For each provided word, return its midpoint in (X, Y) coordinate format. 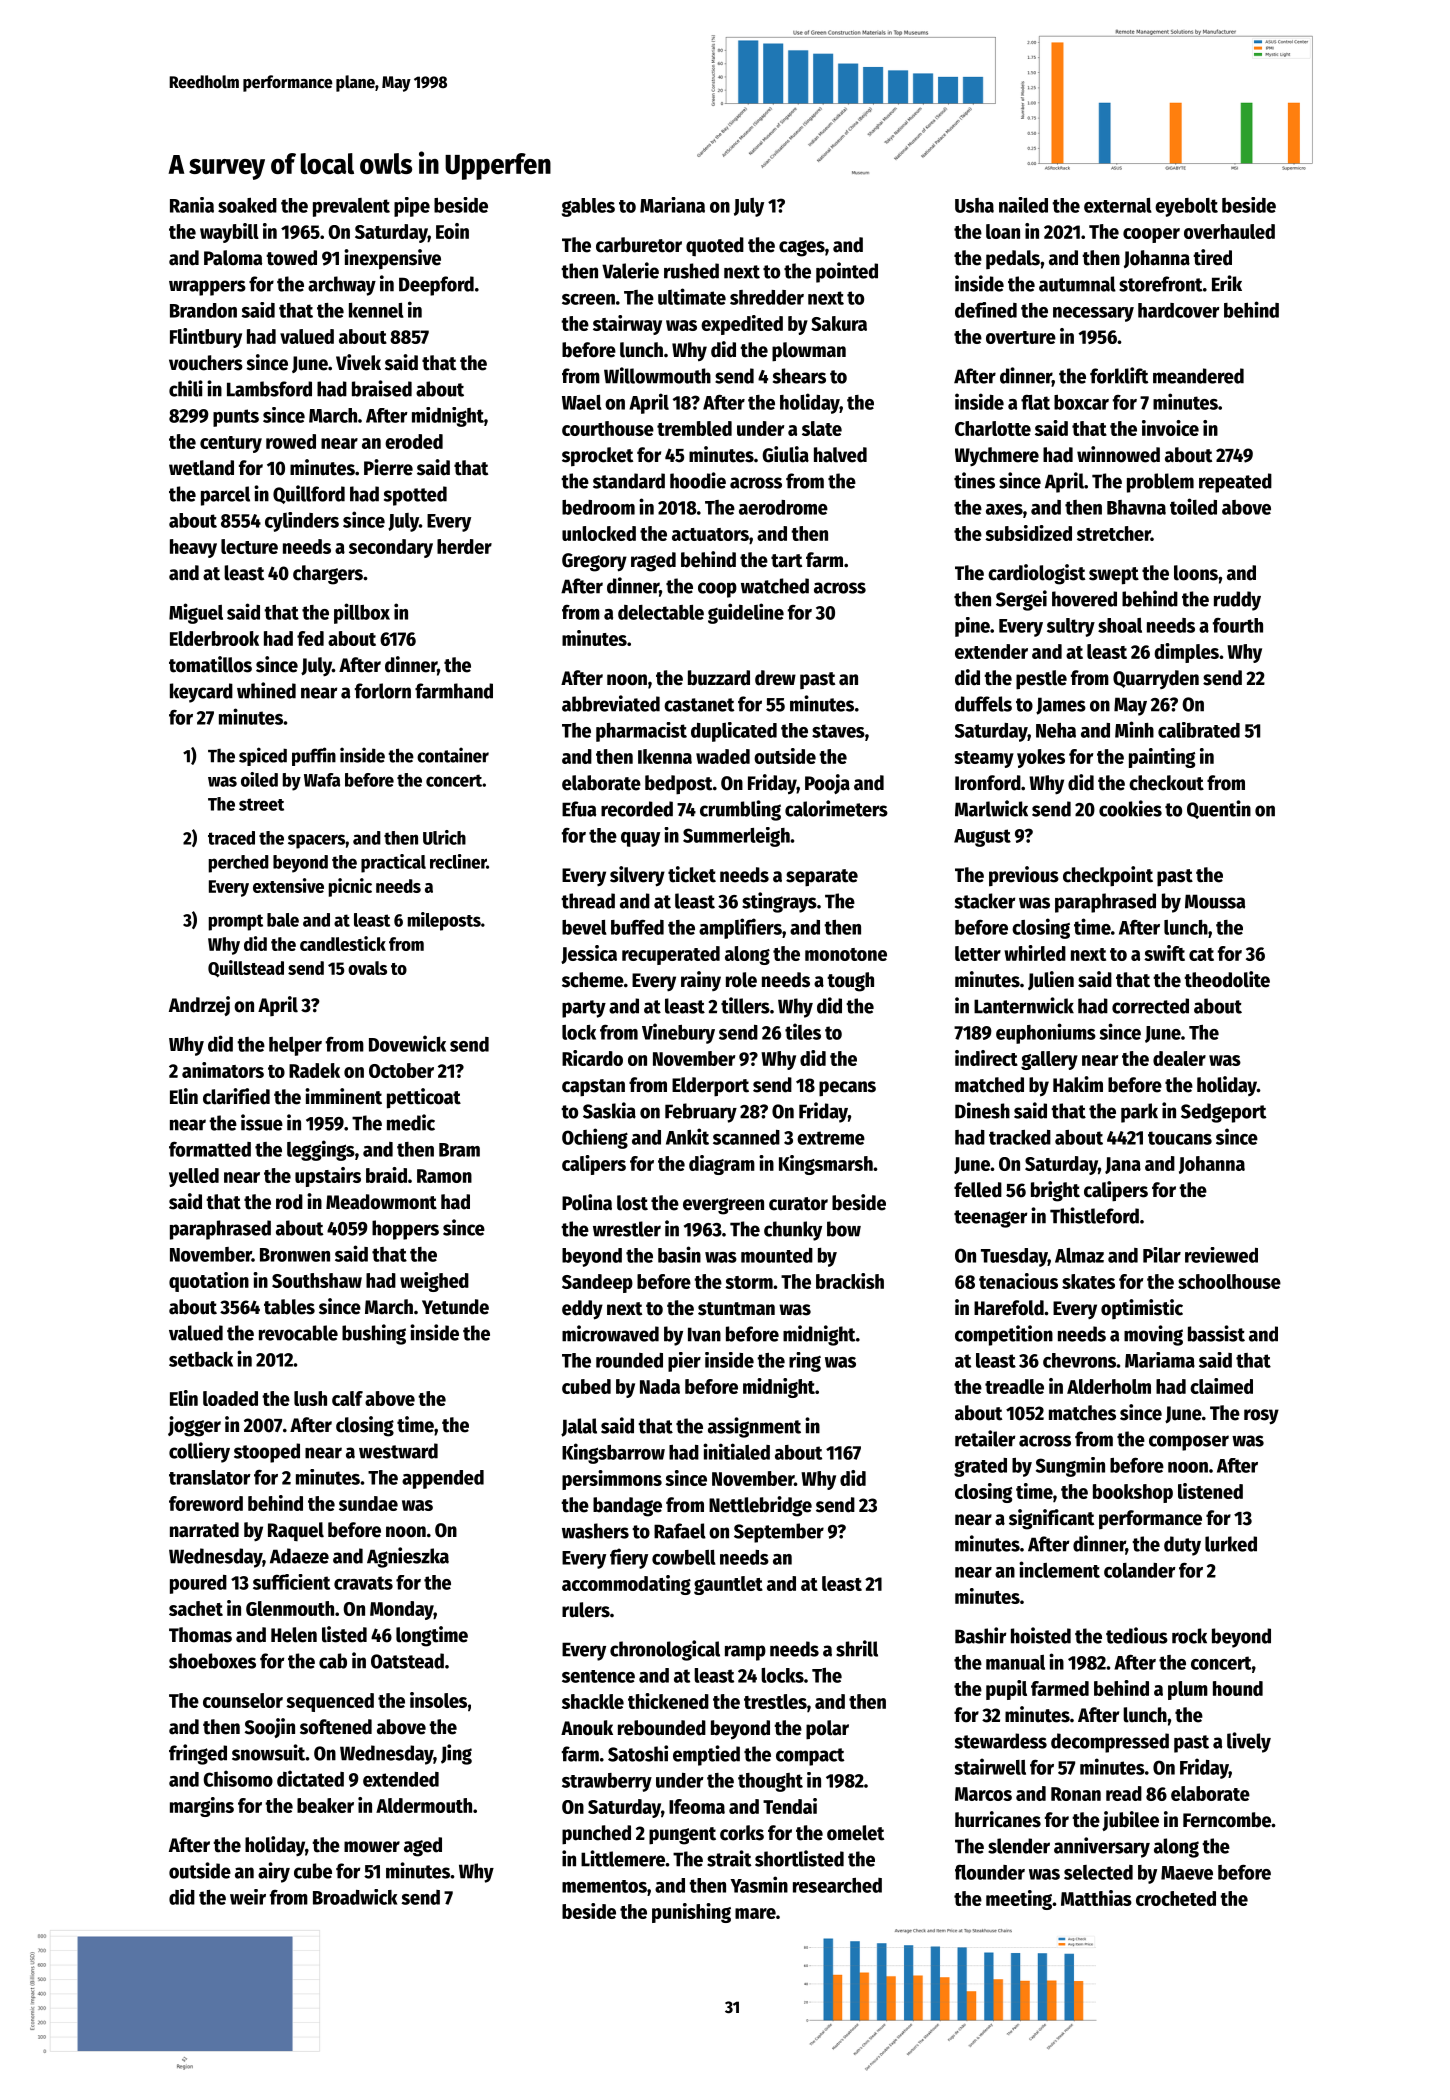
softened (336, 1727)
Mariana (672, 205)
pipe (412, 207)
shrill (857, 1648)
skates (1088, 1281)
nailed (1023, 205)
